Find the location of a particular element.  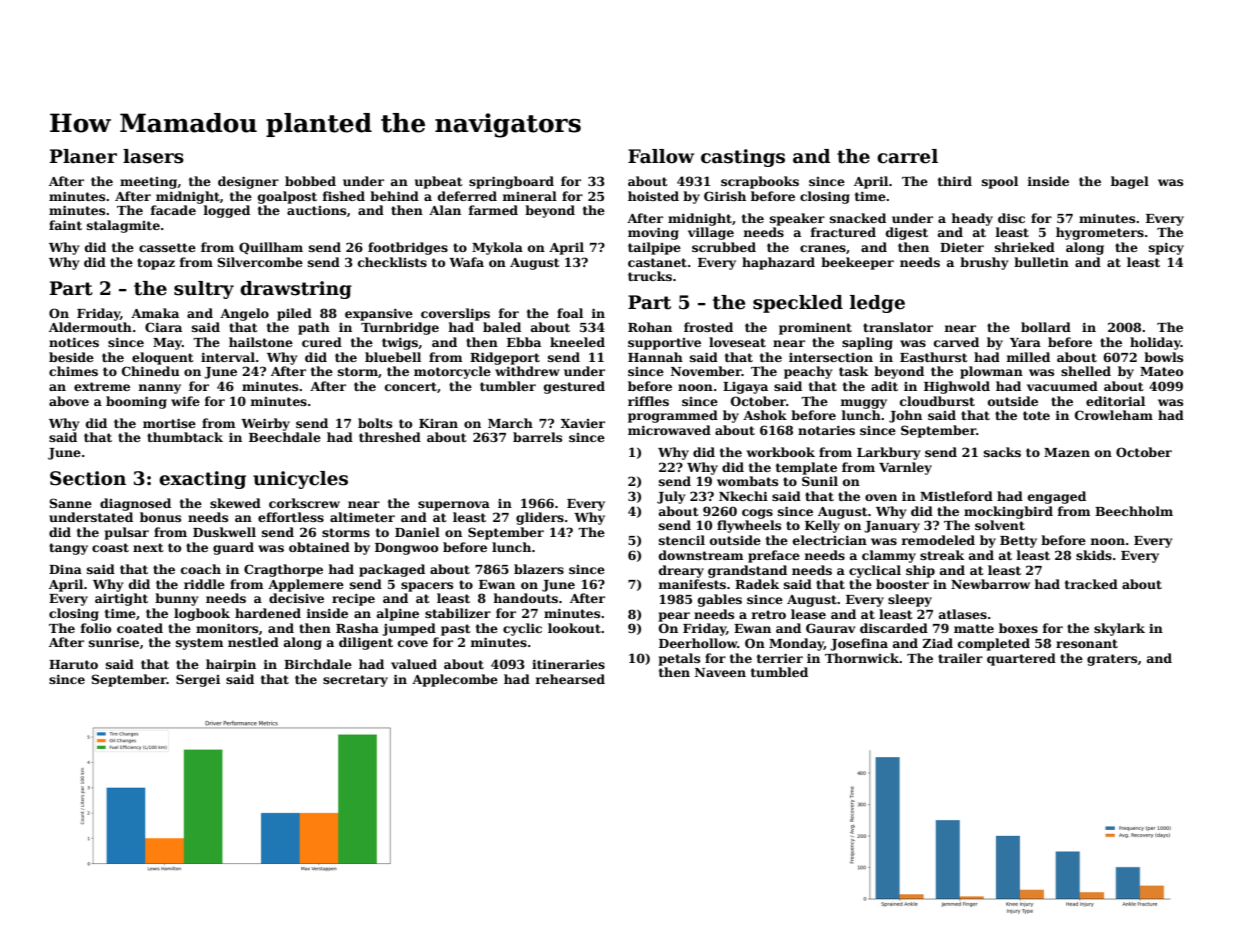

Betty is located at coordinates (1018, 542).
